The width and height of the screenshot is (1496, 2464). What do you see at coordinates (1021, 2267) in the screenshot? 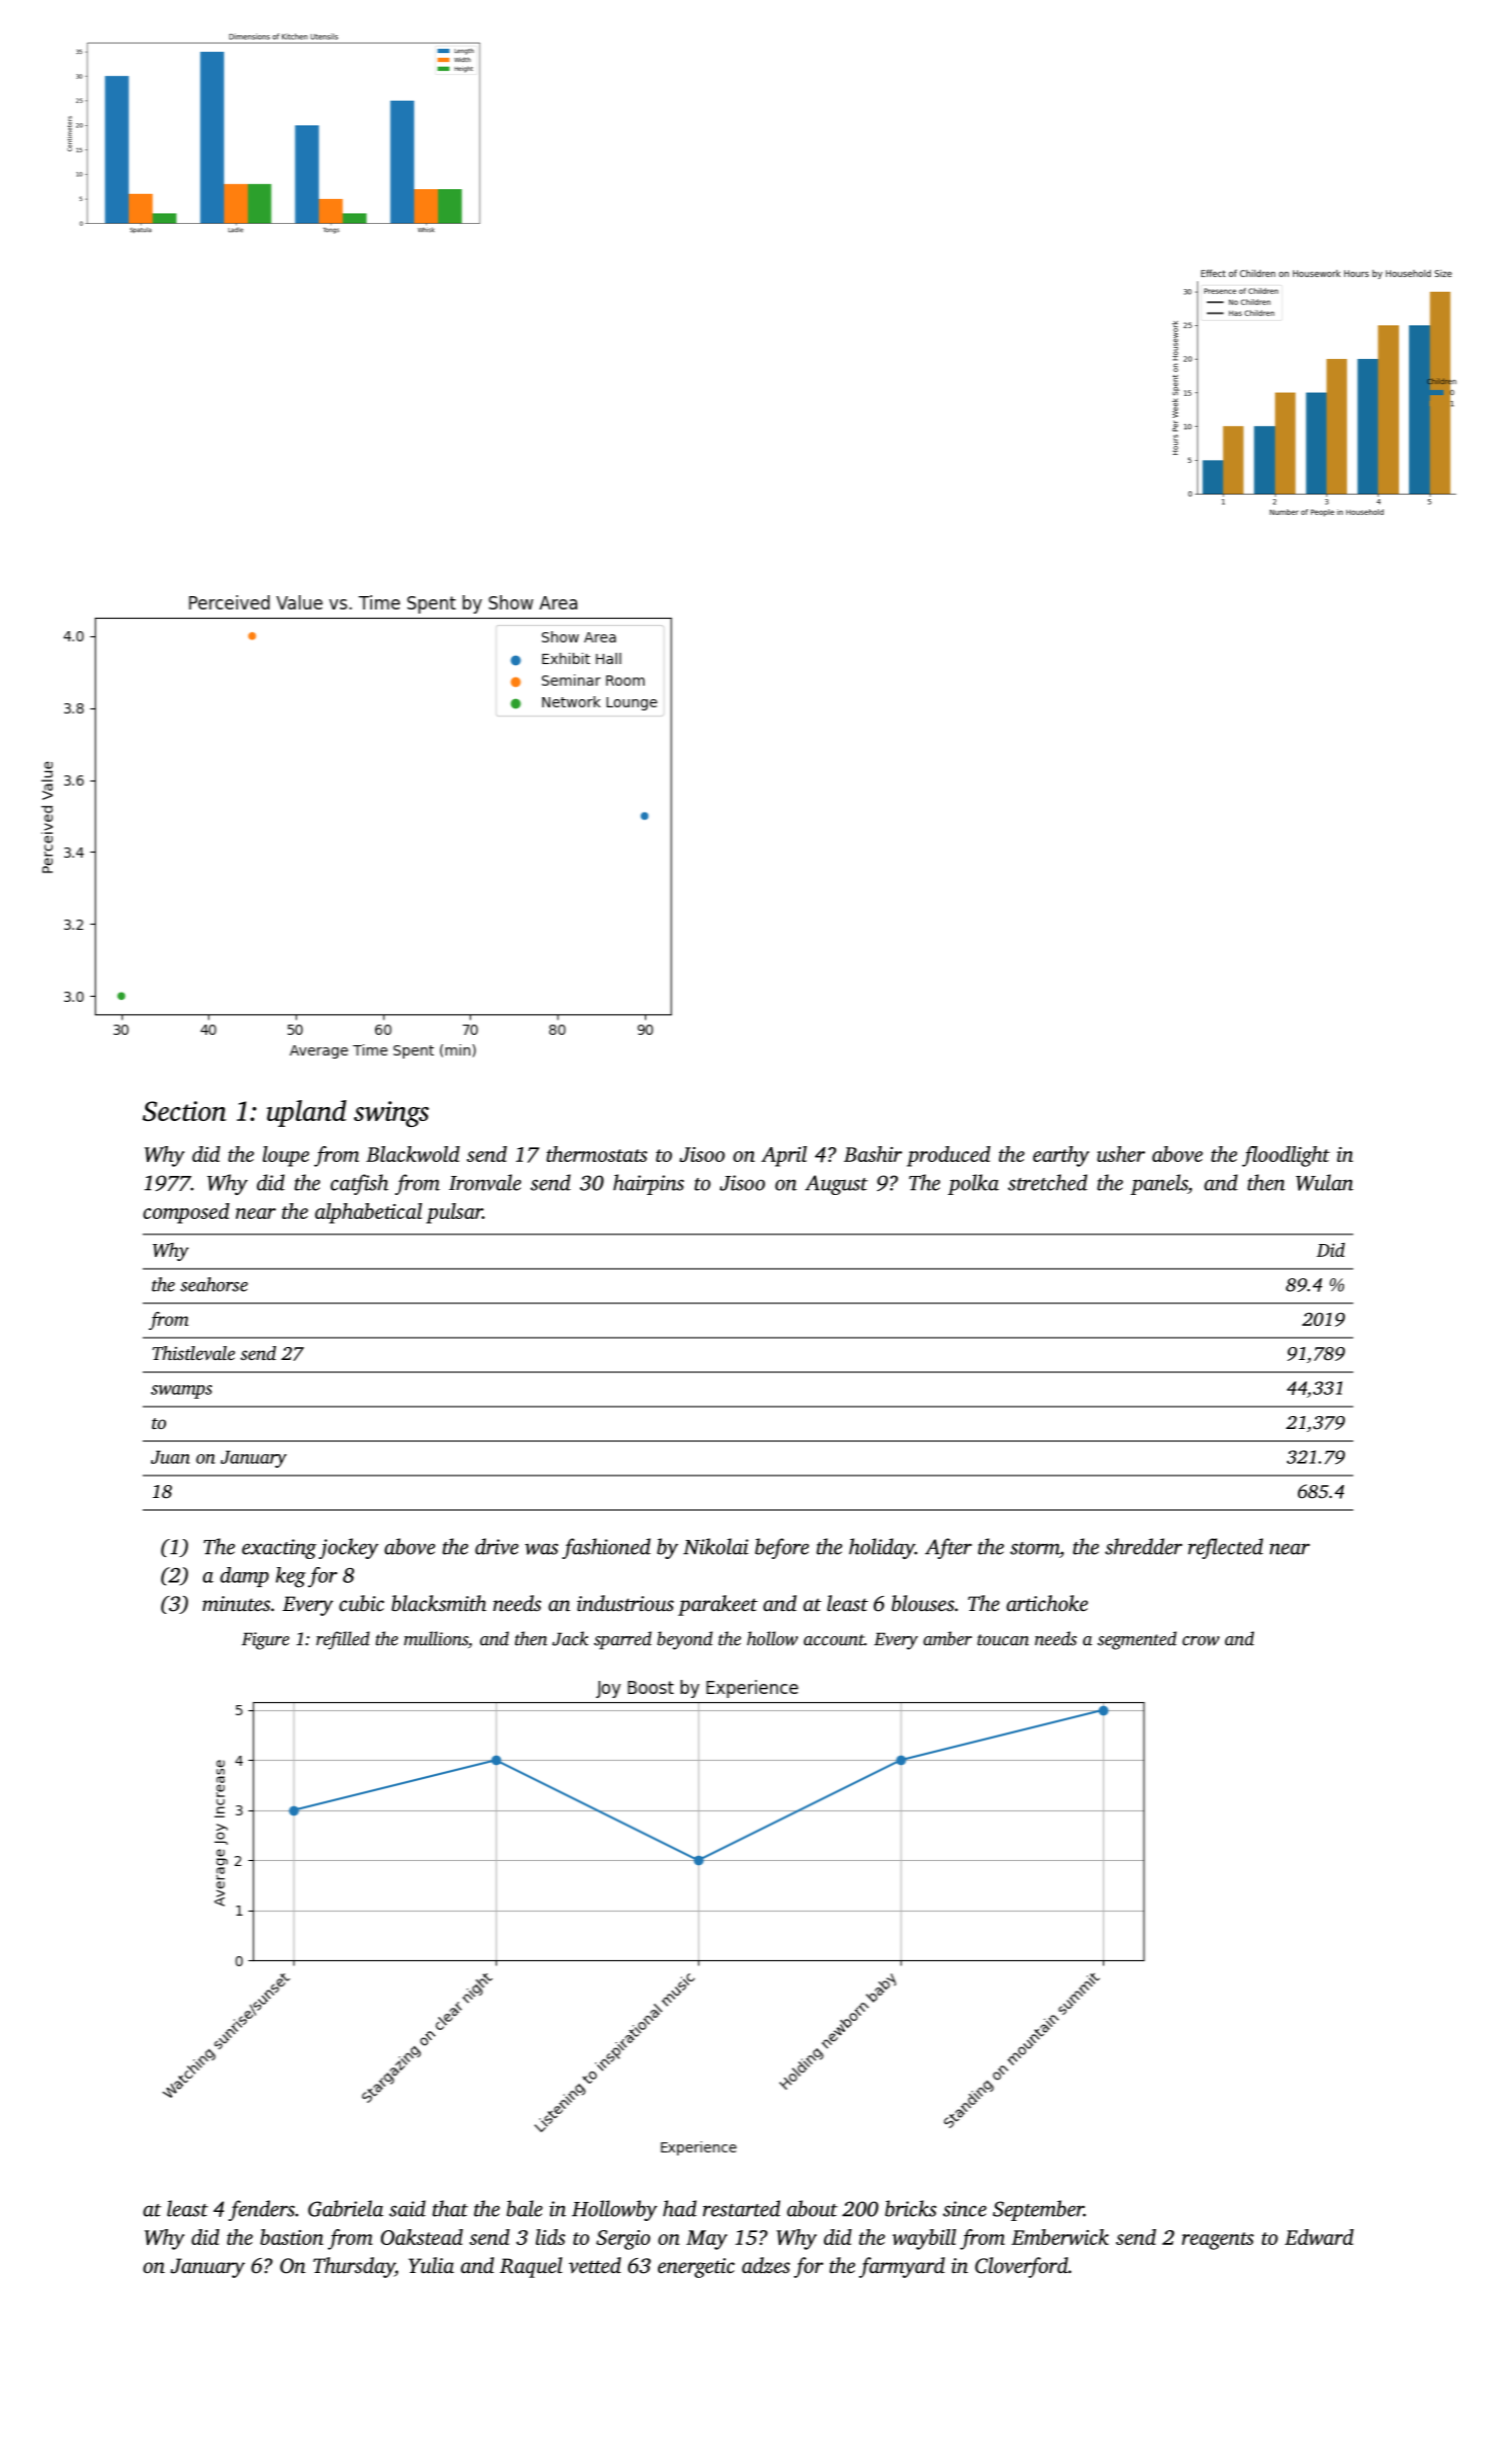
I see `Cloverford` at bounding box center [1021, 2267].
